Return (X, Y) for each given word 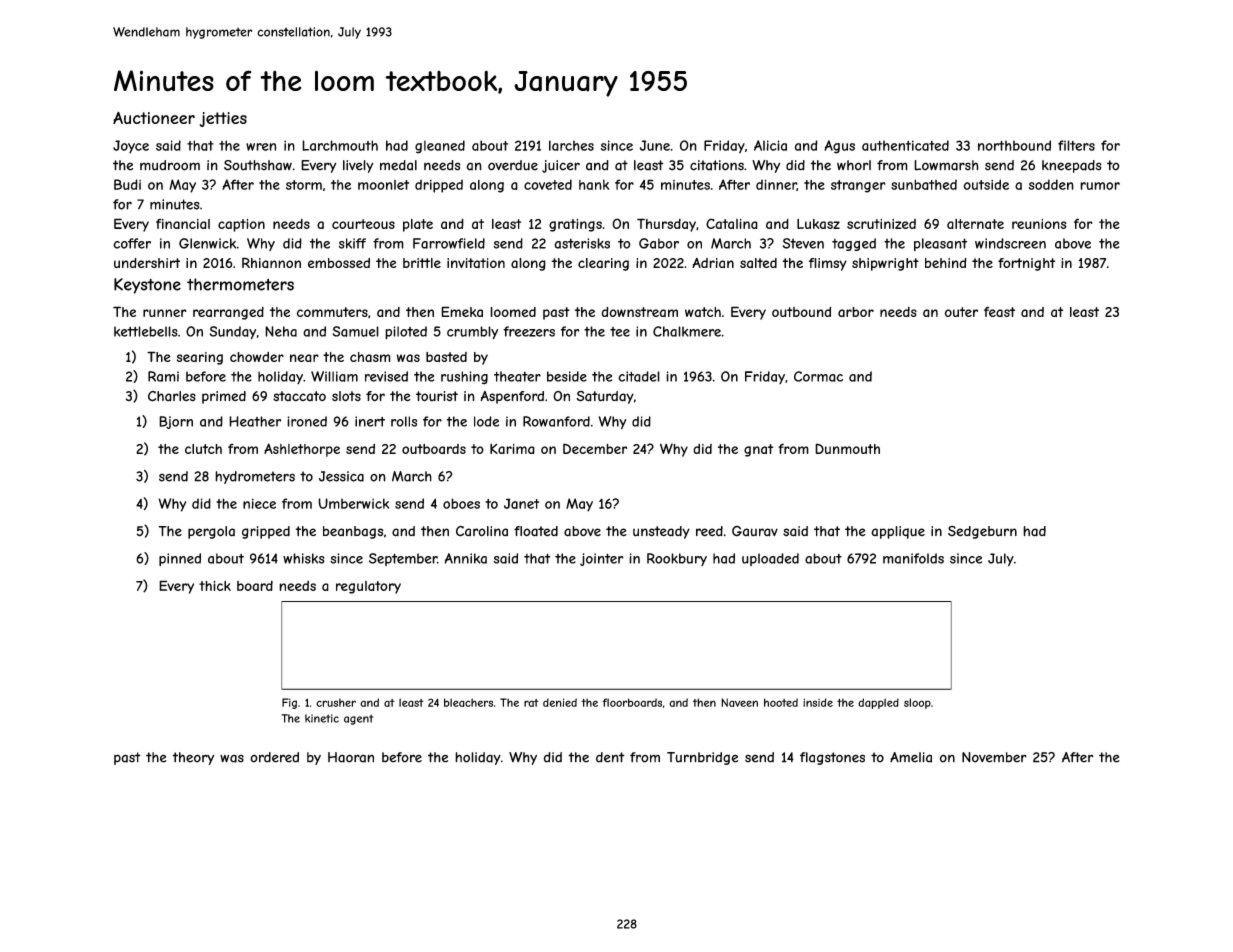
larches (571, 145)
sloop (917, 703)
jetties (223, 119)
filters (1076, 145)
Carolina (482, 531)
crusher (336, 703)
